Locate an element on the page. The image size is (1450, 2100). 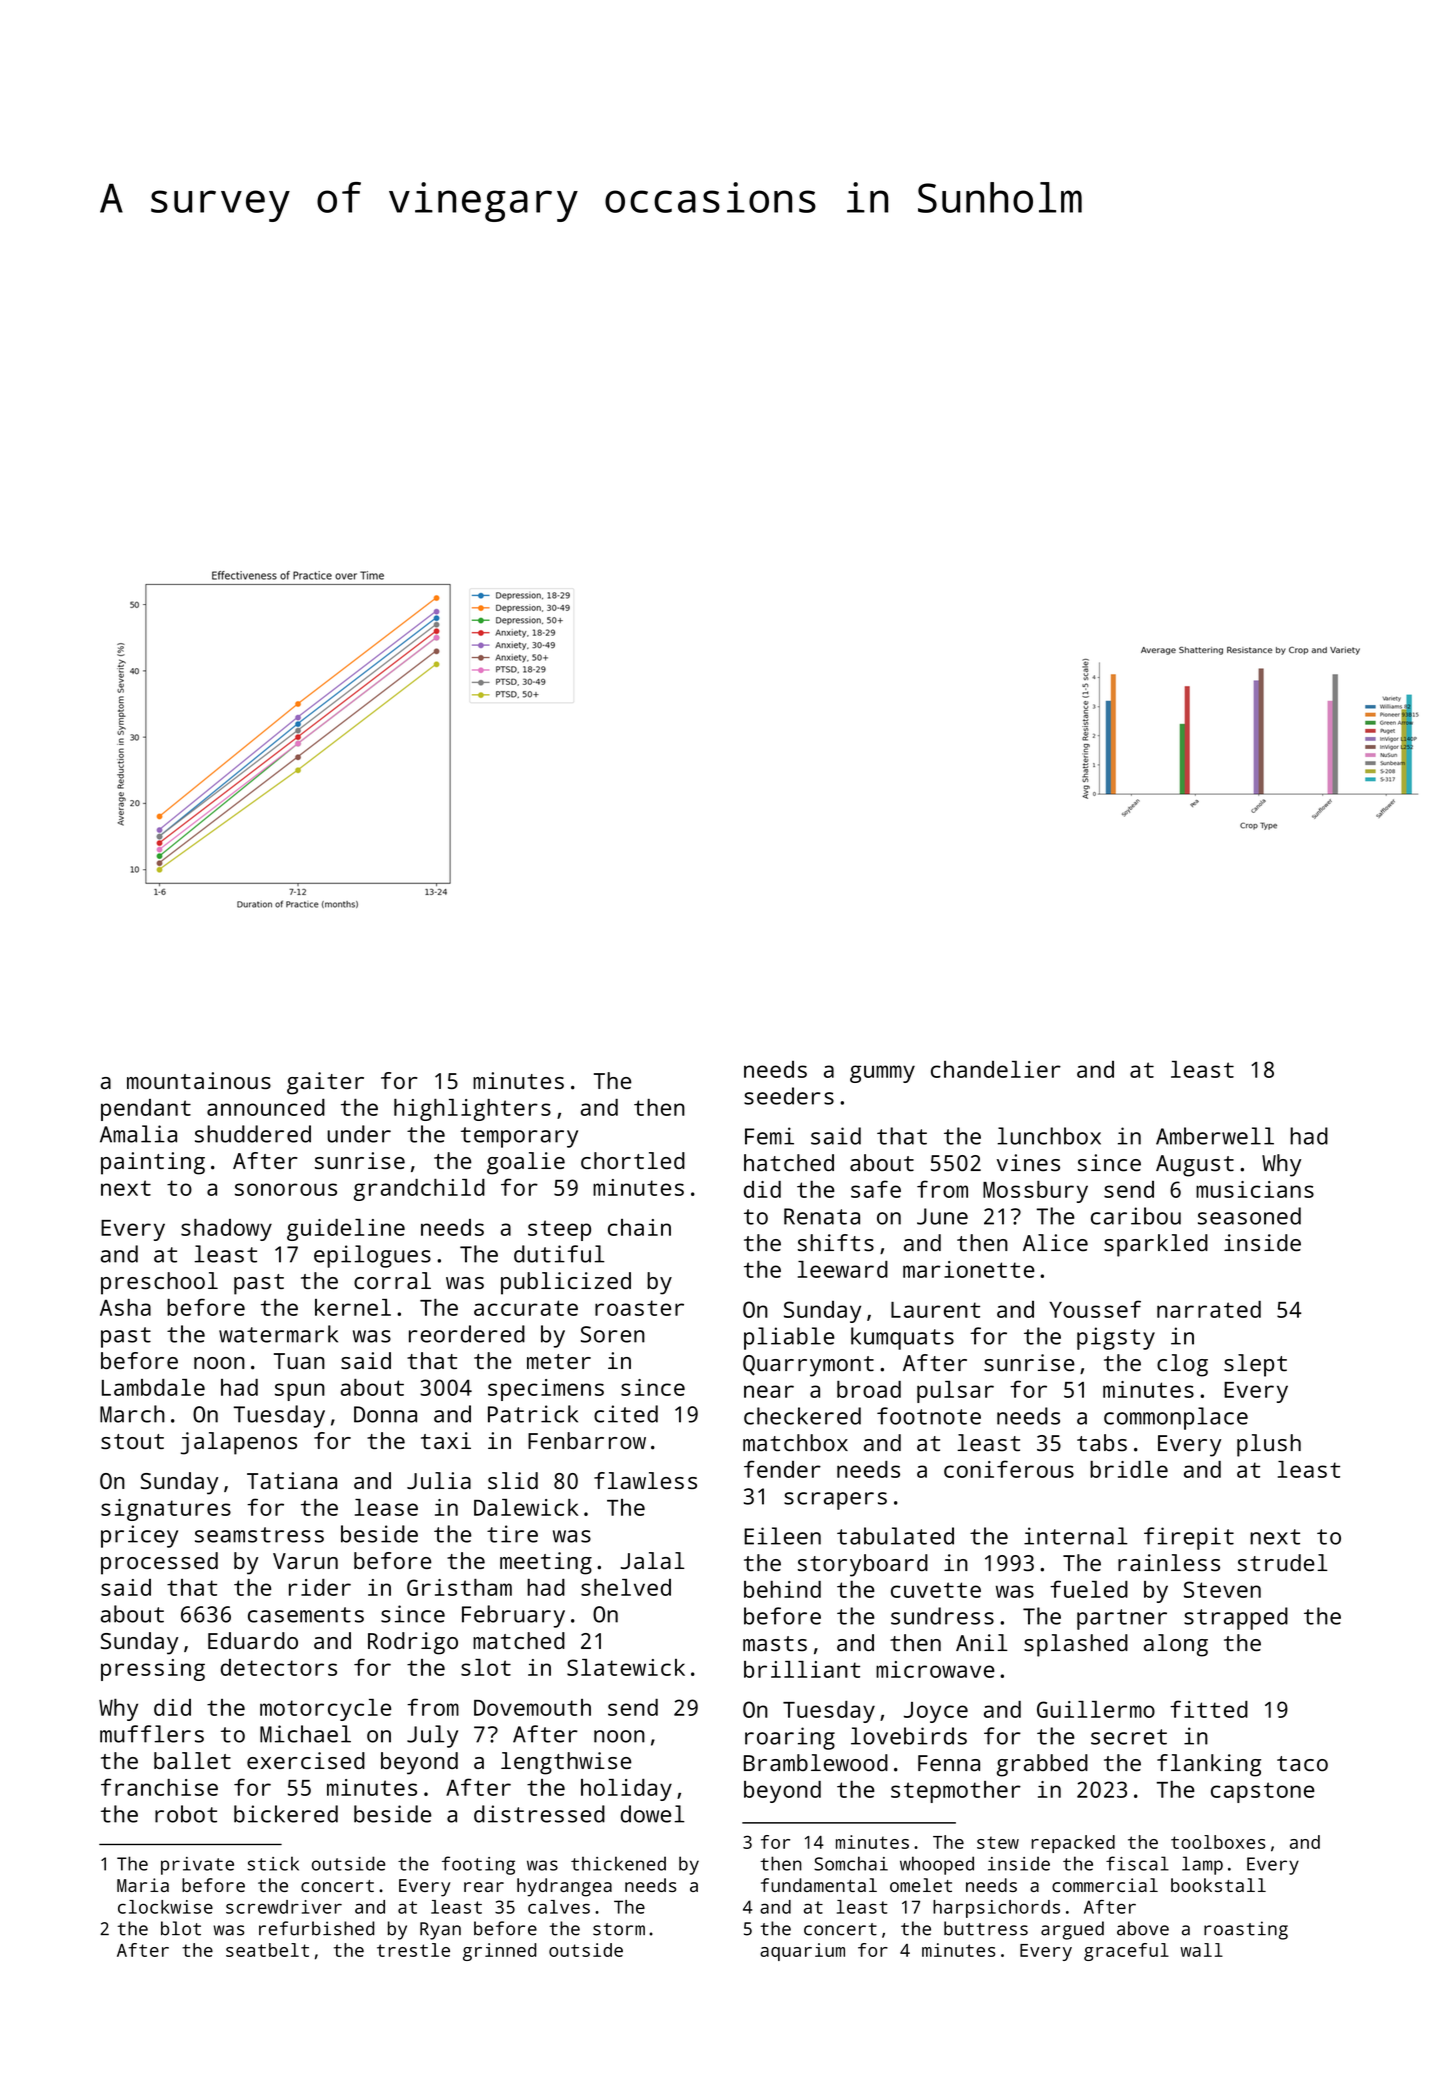
Asha is located at coordinates (125, 1307).
